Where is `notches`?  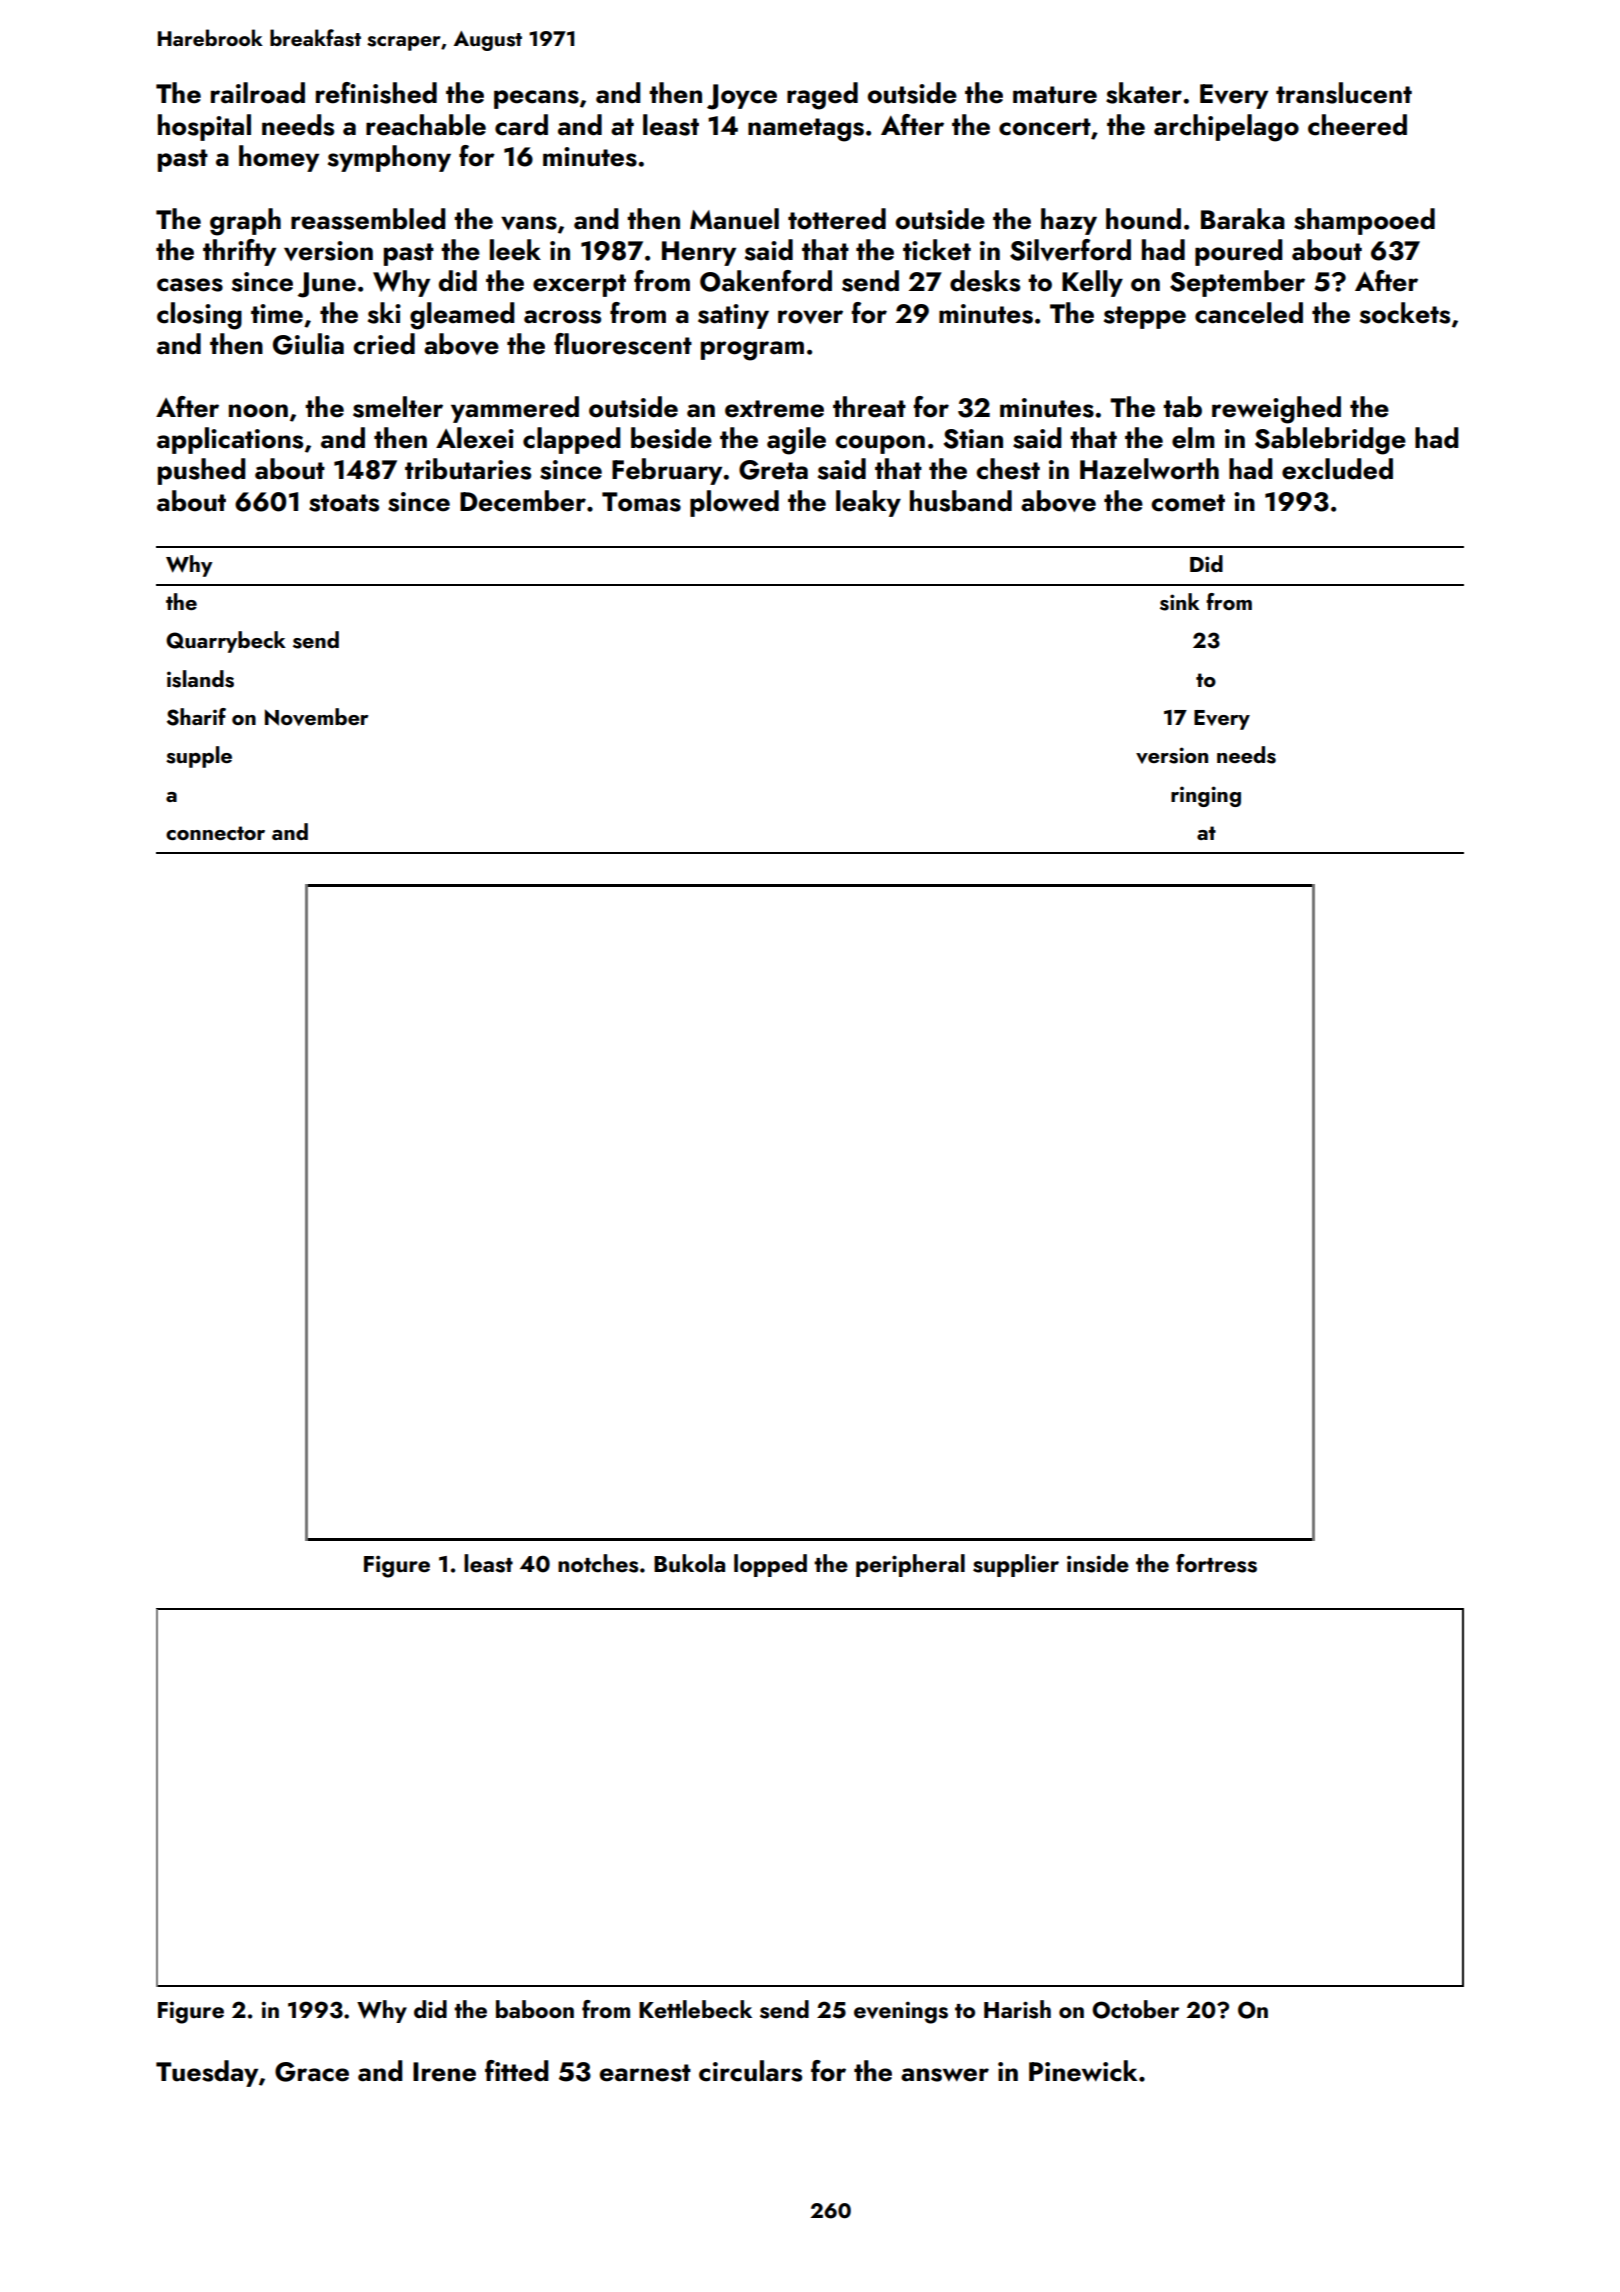
notches is located at coordinates (598, 1563).
